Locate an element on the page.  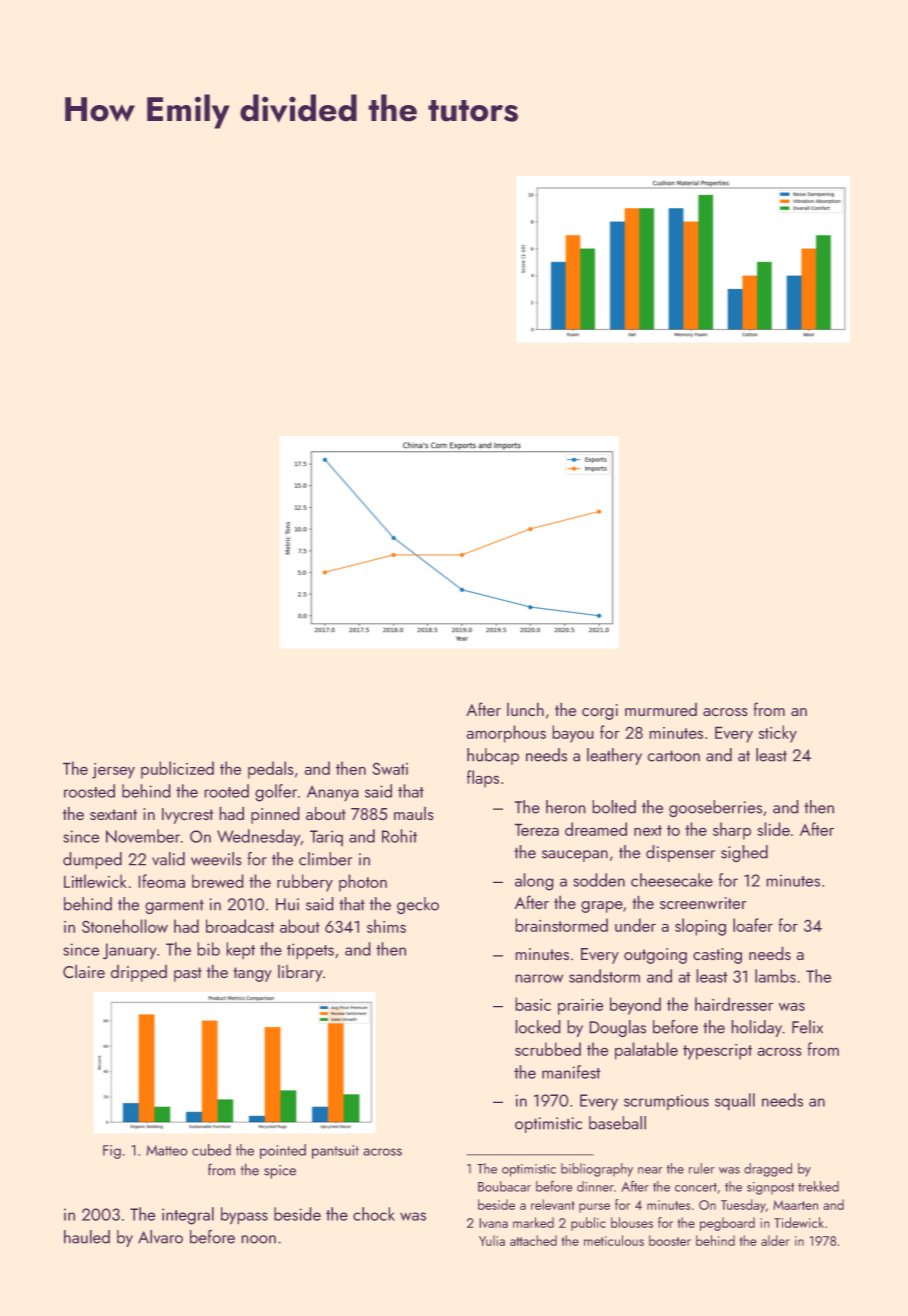
gooseberries is located at coordinates (715, 809).
